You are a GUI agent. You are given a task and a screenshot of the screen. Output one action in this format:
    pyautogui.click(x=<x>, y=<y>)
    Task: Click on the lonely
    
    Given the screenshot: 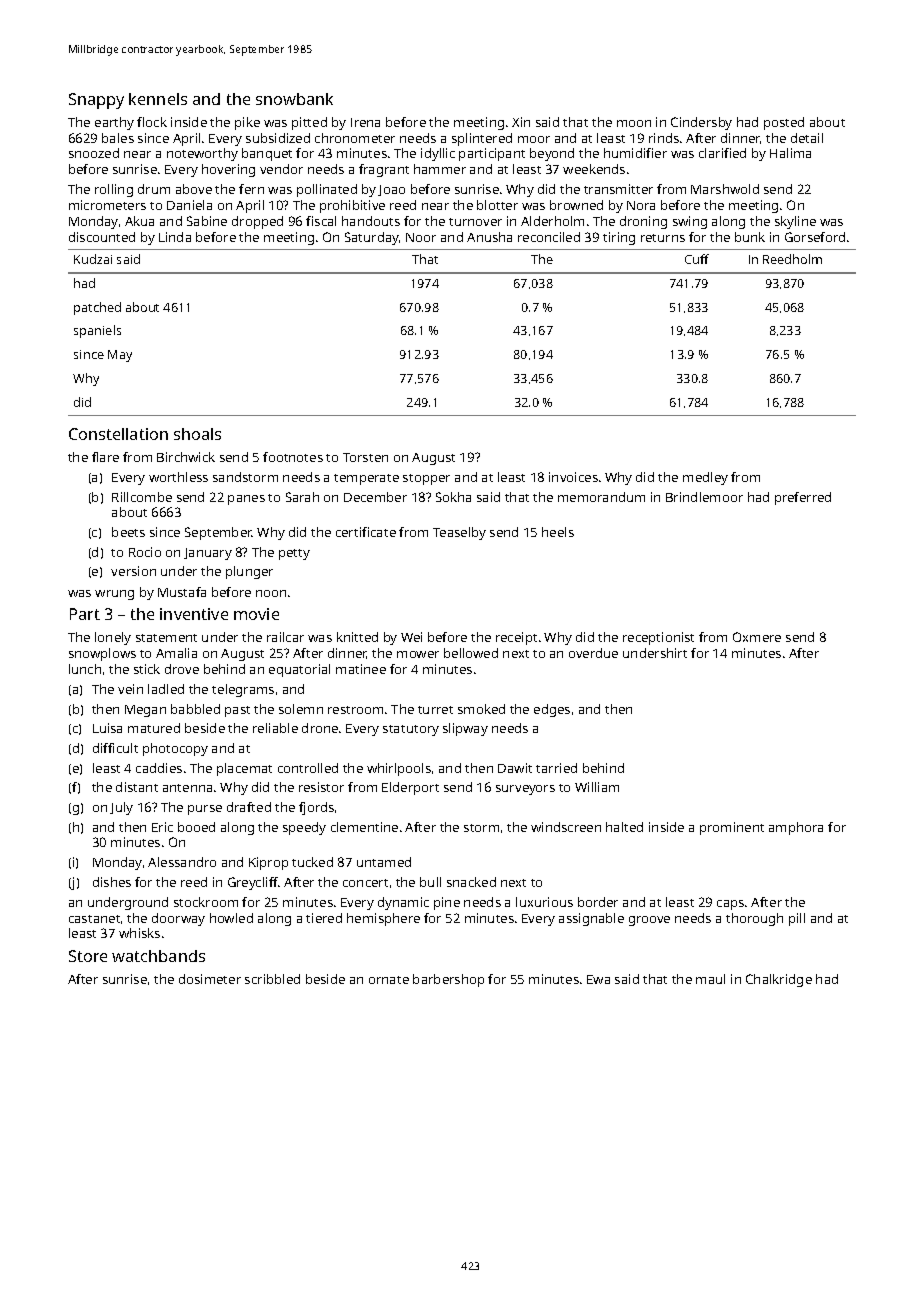 What is the action you would take?
    pyautogui.click(x=113, y=638)
